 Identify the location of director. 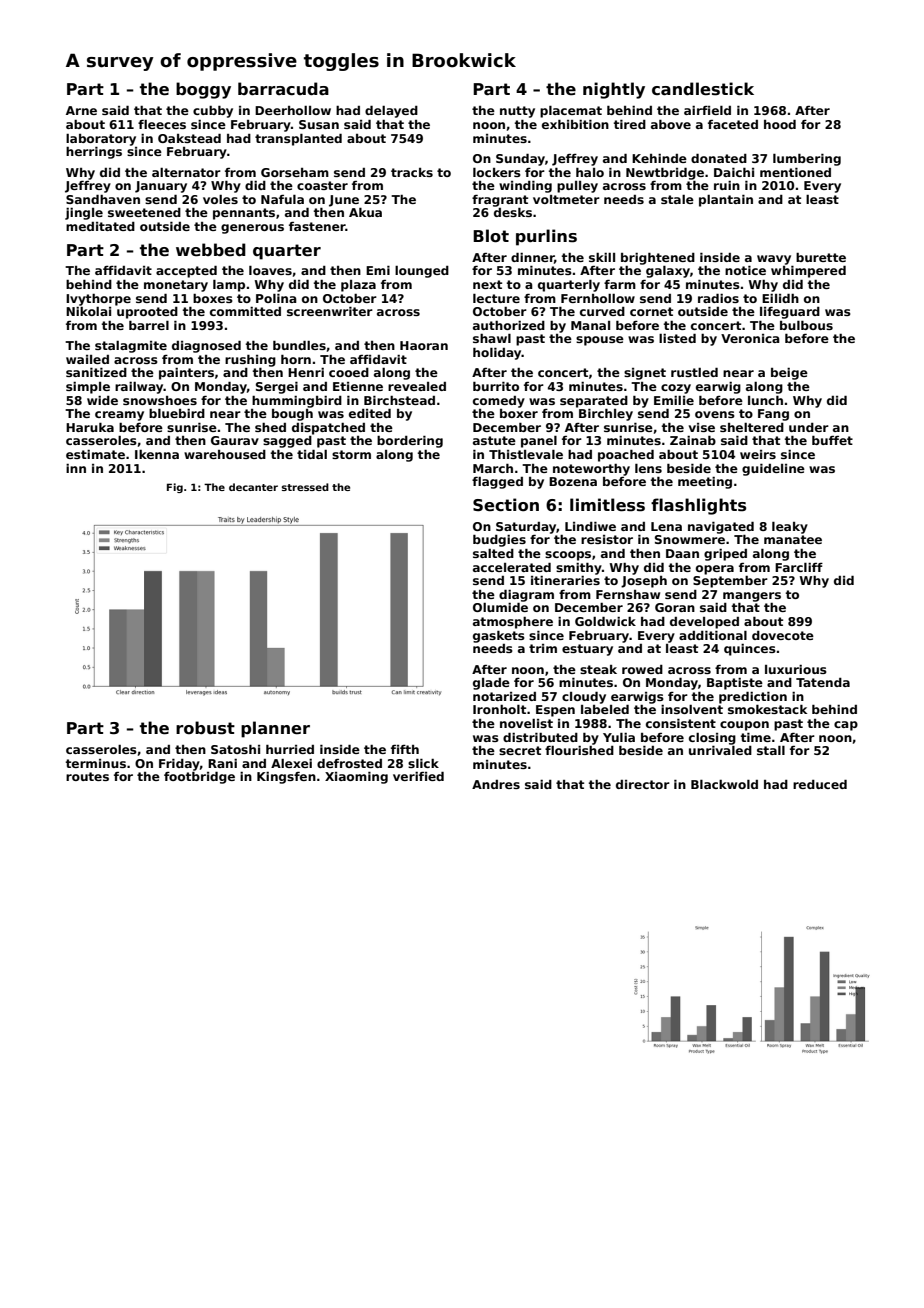
(643, 784).
